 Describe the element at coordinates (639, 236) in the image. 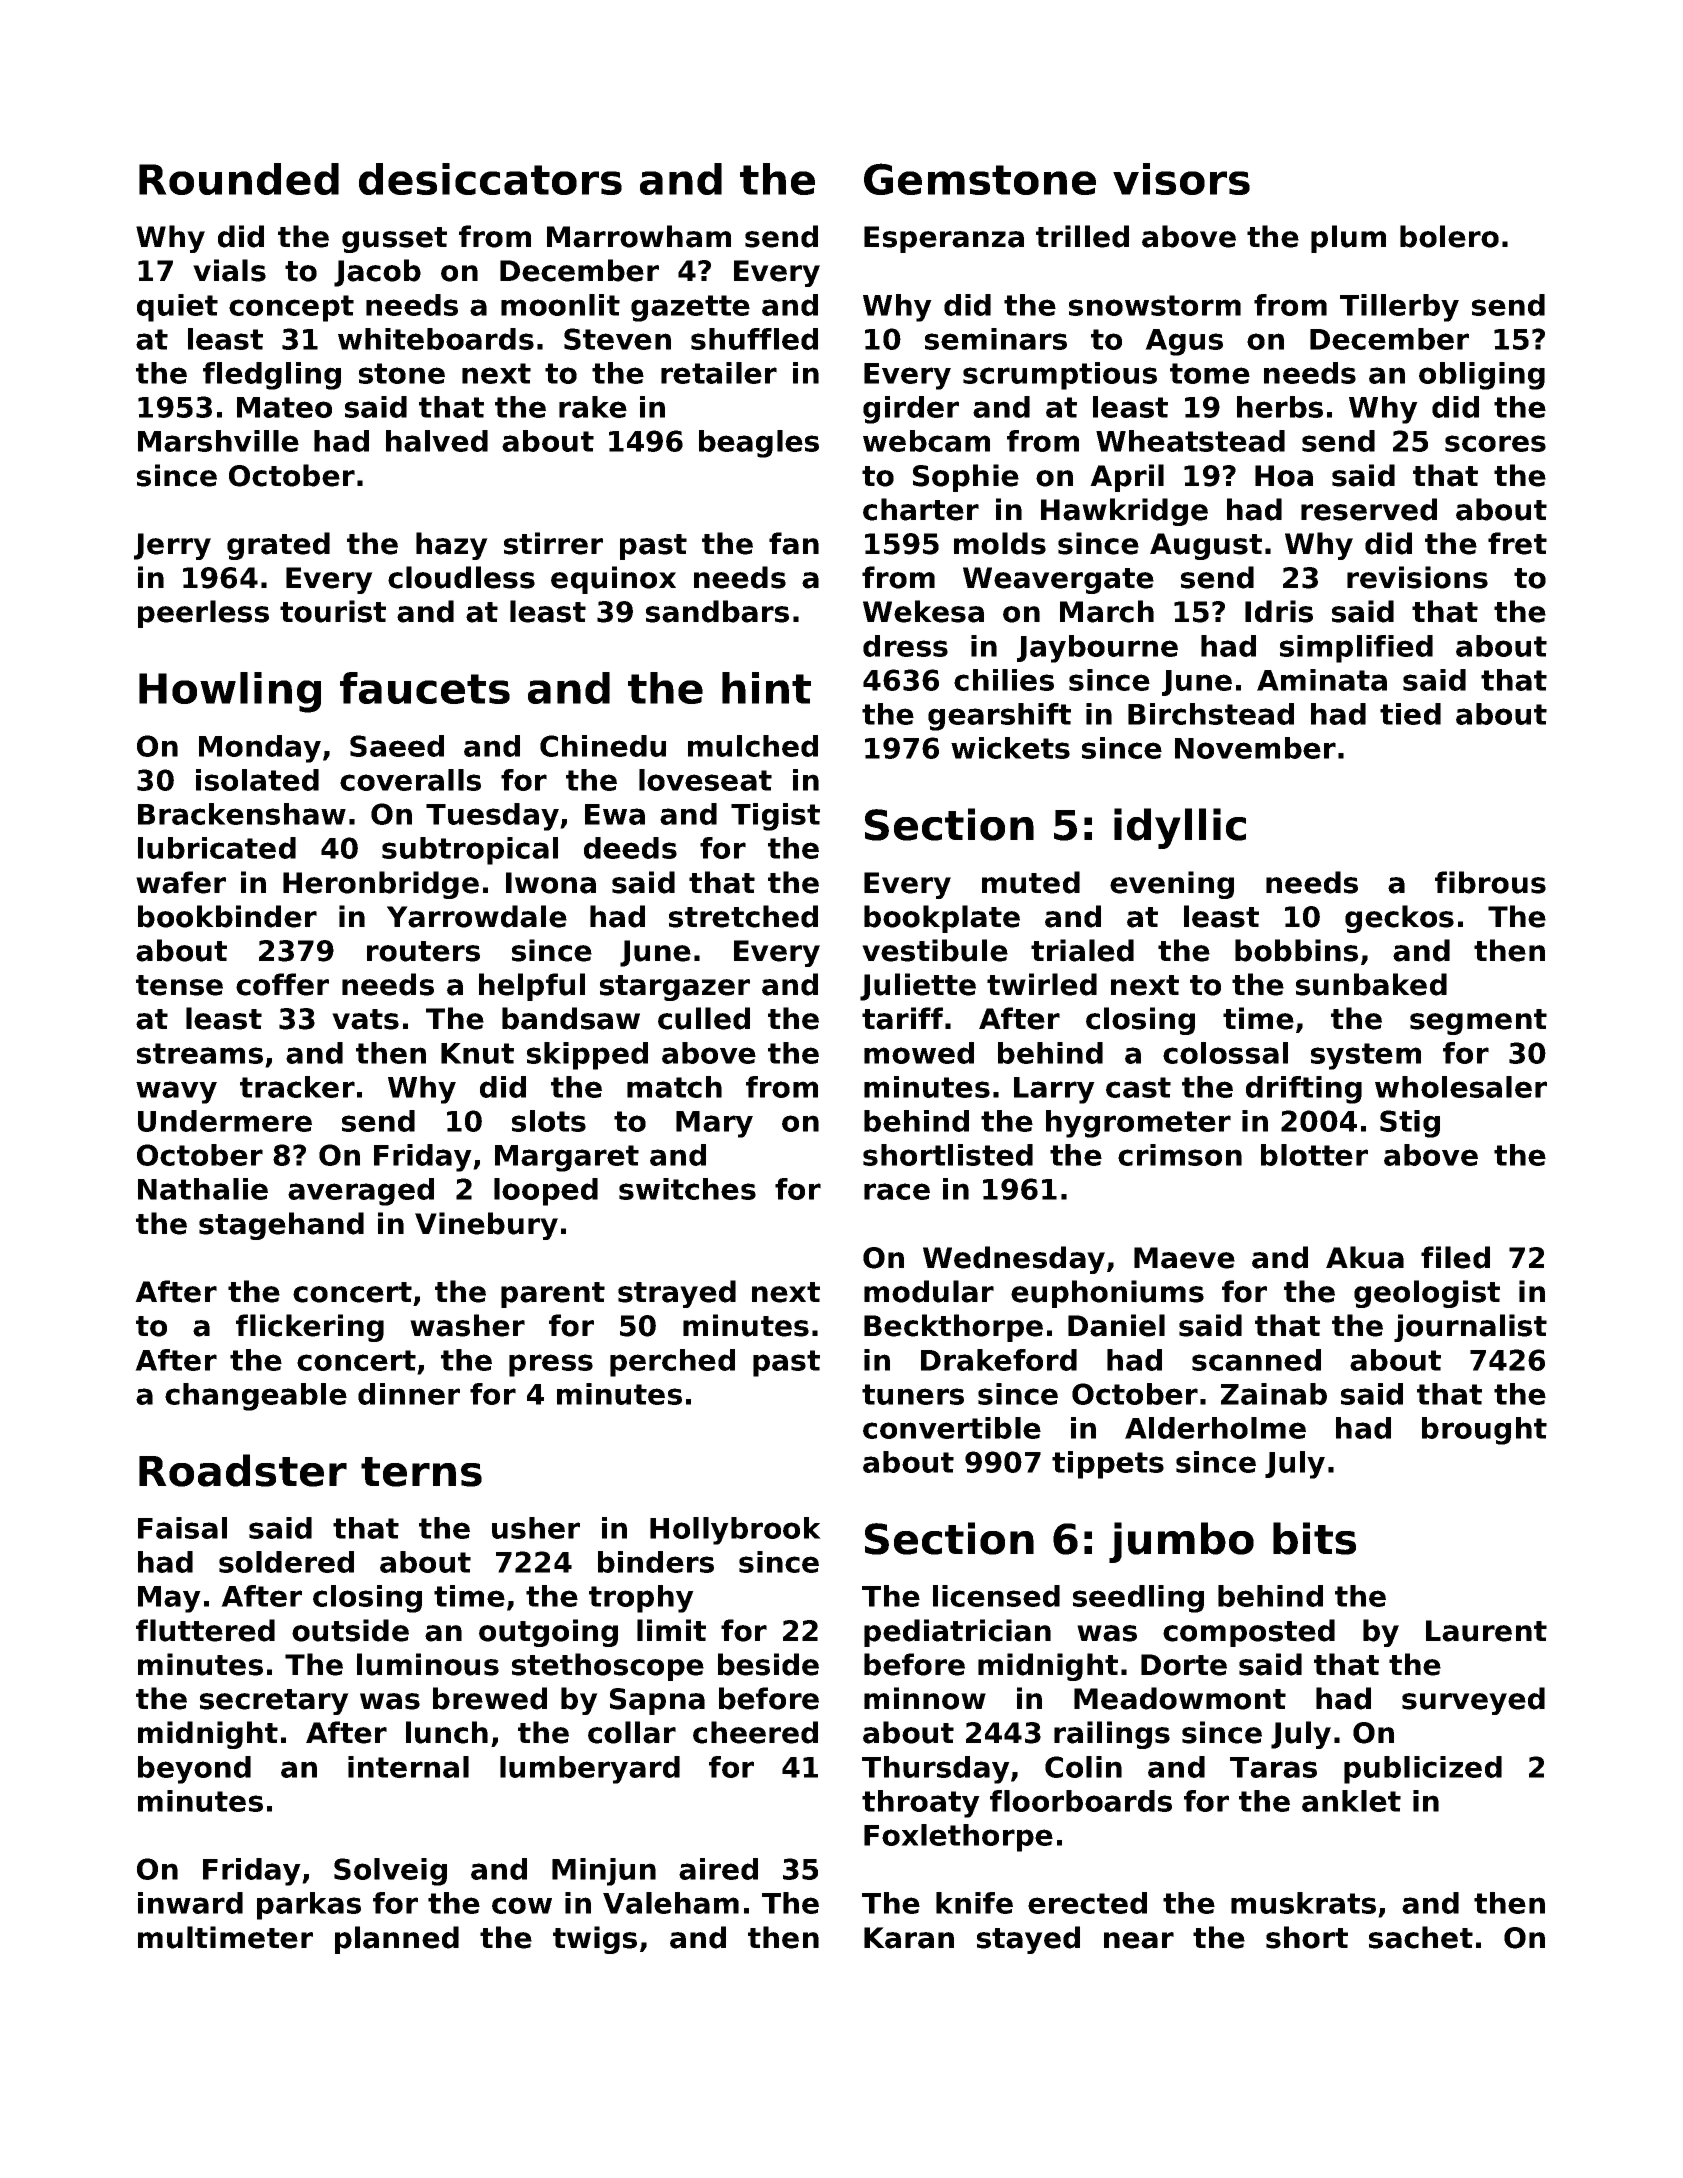

I see `Marrowham` at that location.
